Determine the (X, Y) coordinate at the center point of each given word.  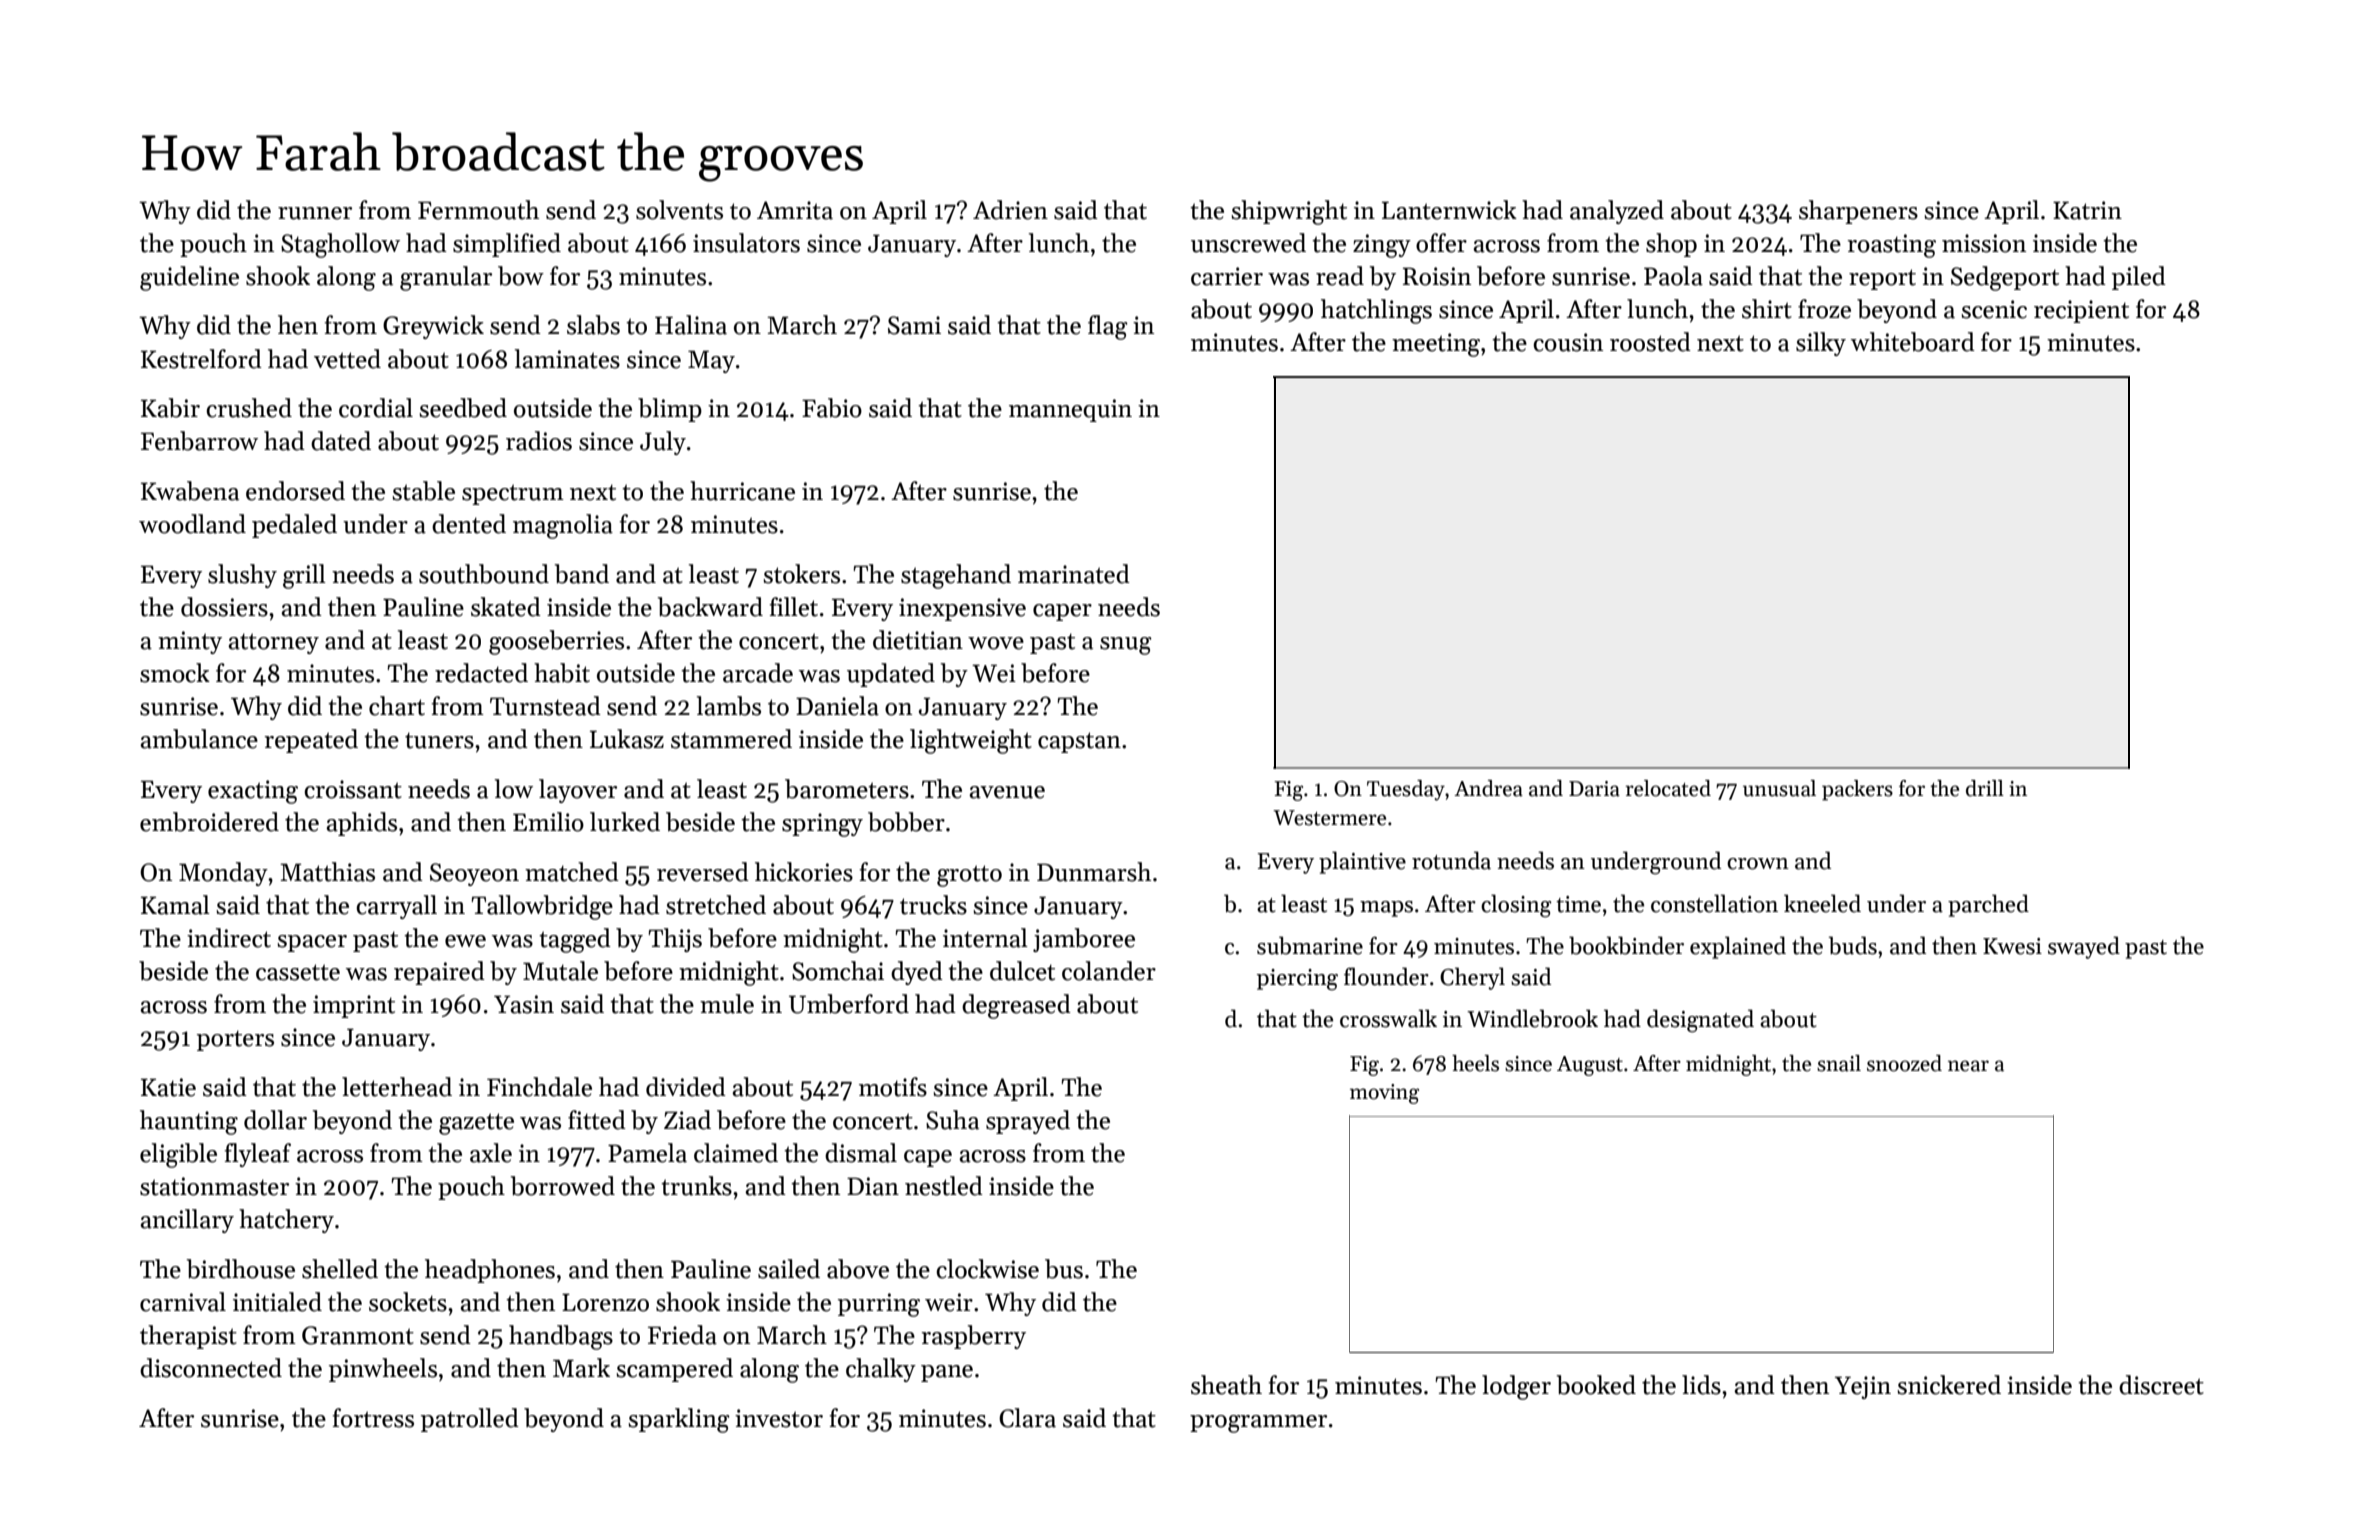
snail (1839, 1063)
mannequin (1070, 410)
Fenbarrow (199, 441)
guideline (189, 278)
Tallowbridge (542, 907)
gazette (476, 1124)
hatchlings (1376, 311)
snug (1126, 646)
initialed (277, 1302)
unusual (1779, 788)
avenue (1007, 792)
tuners (439, 740)
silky (1821, 344)
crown (1758, 864)
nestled (944, 1186)
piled (2139, 278)
